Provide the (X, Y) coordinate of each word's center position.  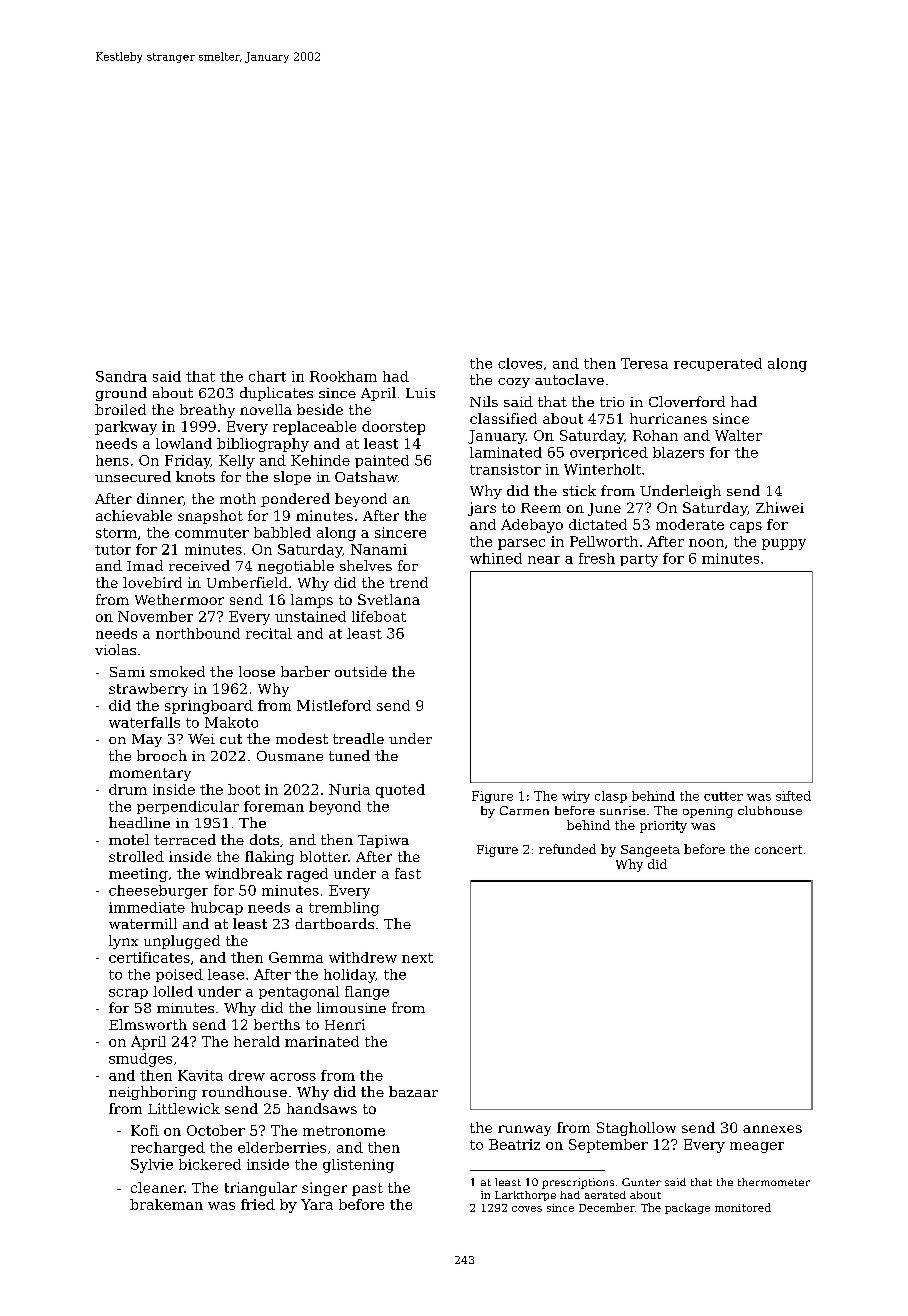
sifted (793, 796)
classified (503, 418)
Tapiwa (383, 841)
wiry (576, 797)
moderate (690, 524)
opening (708, 812)
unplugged (182, 942)
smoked (177, 671)
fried (258, 1204)
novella (266, 409)
